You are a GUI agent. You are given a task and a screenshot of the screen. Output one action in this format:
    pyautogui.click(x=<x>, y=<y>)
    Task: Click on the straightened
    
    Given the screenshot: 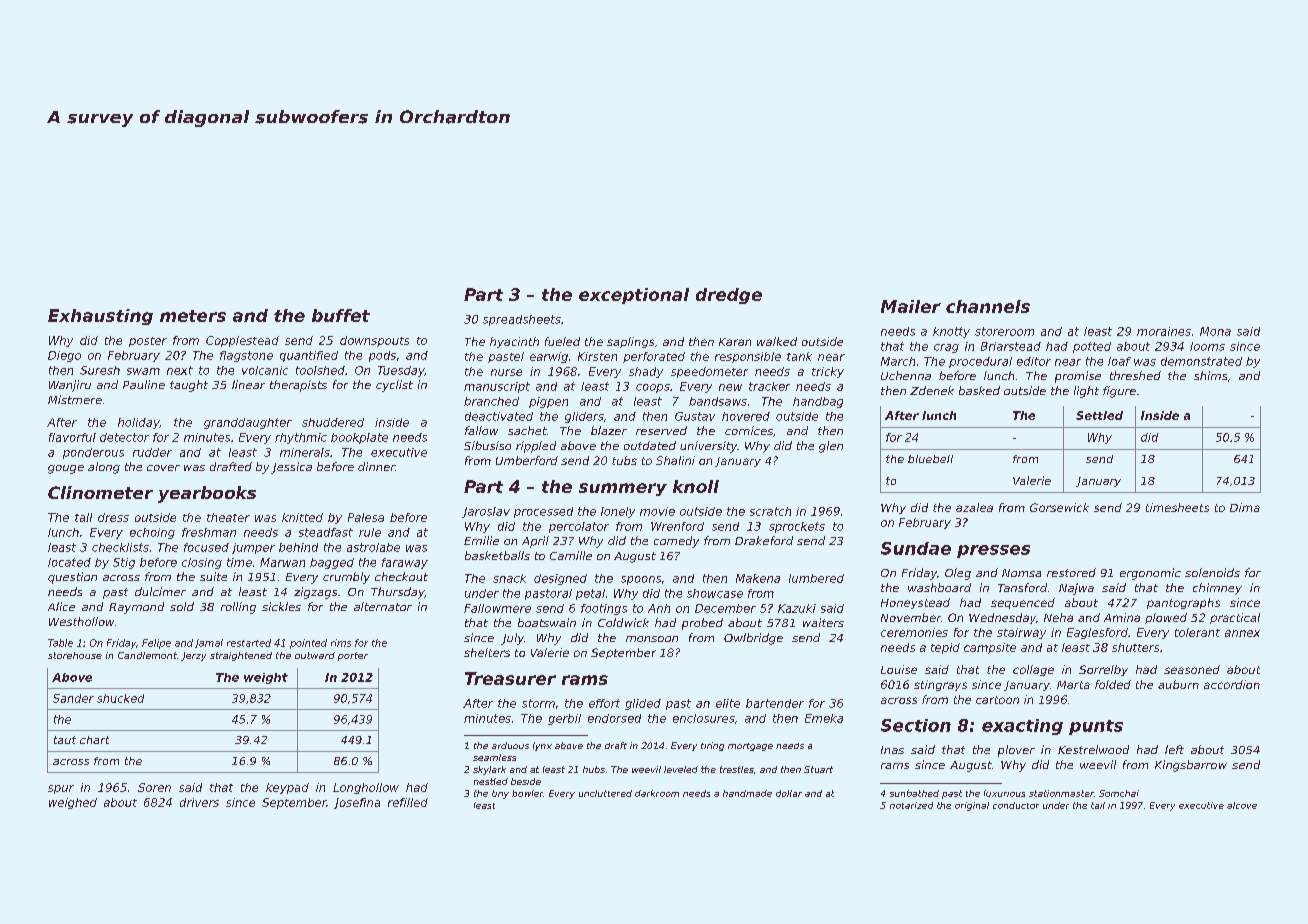 What is the action you would take?
    pyautogui.click(x=241, y=656)
